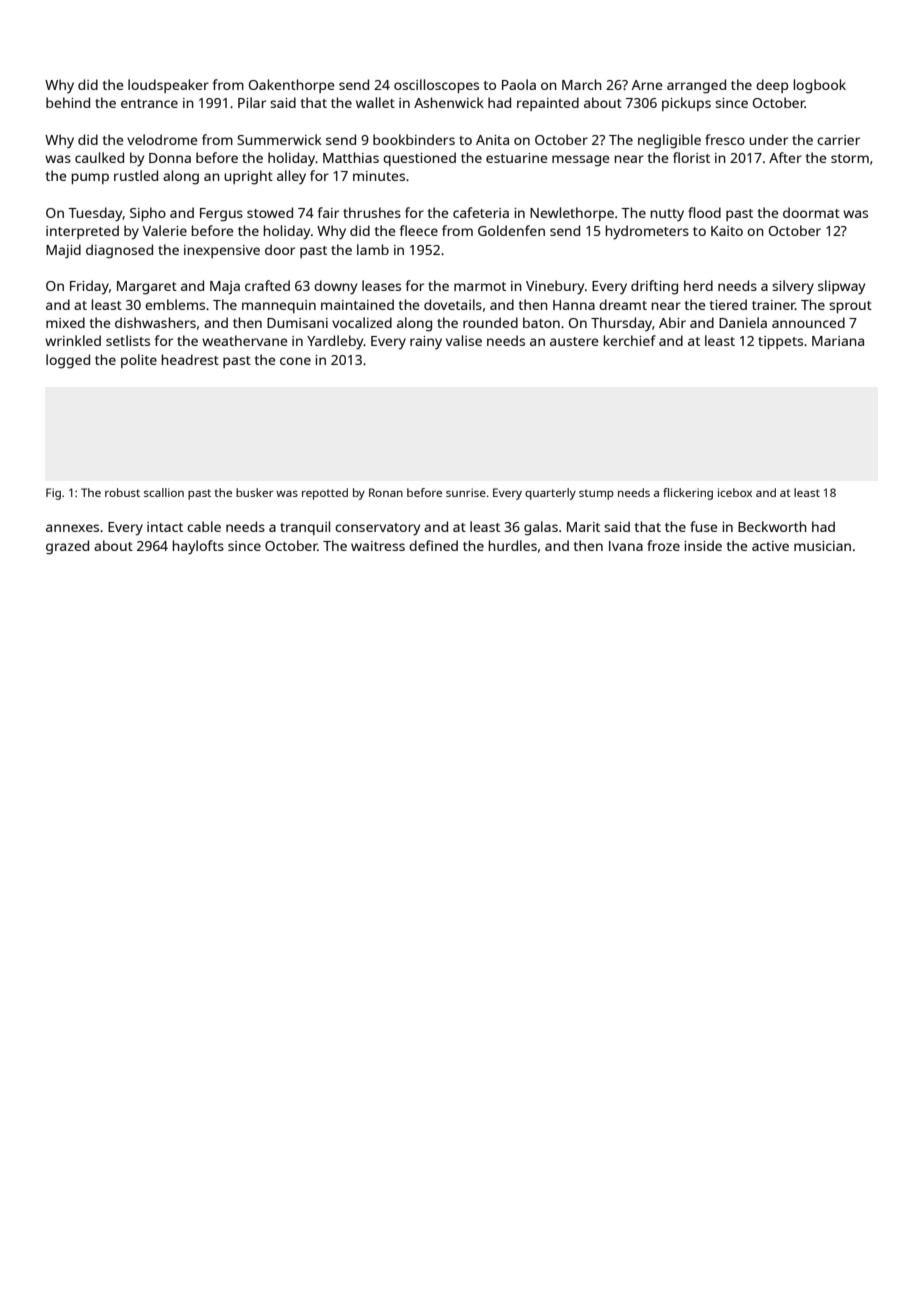 This screenshot has height=1308, width=924. I want to click on storm, so click(850, 158).
